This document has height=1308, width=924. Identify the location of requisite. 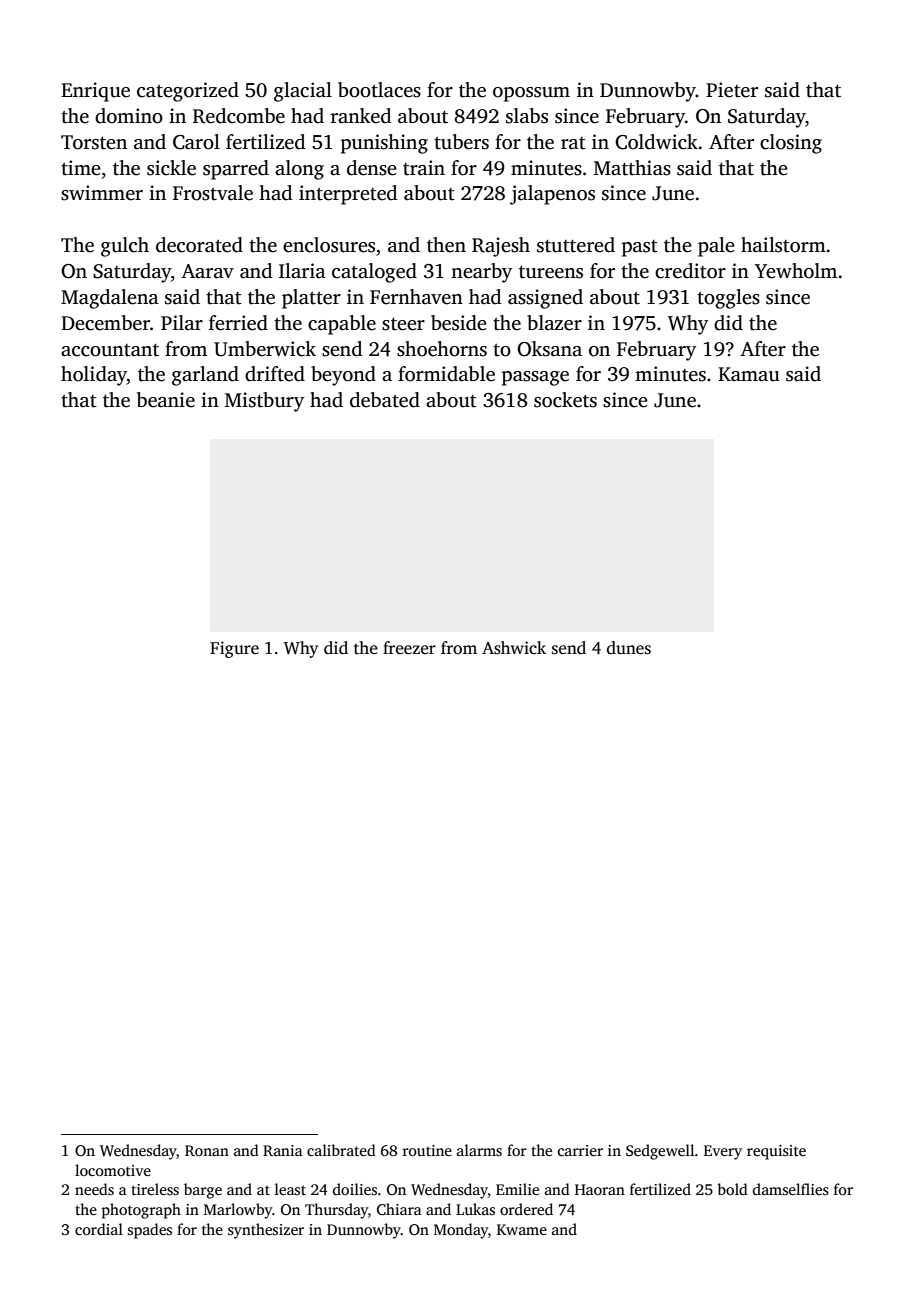
(776, 1152).
